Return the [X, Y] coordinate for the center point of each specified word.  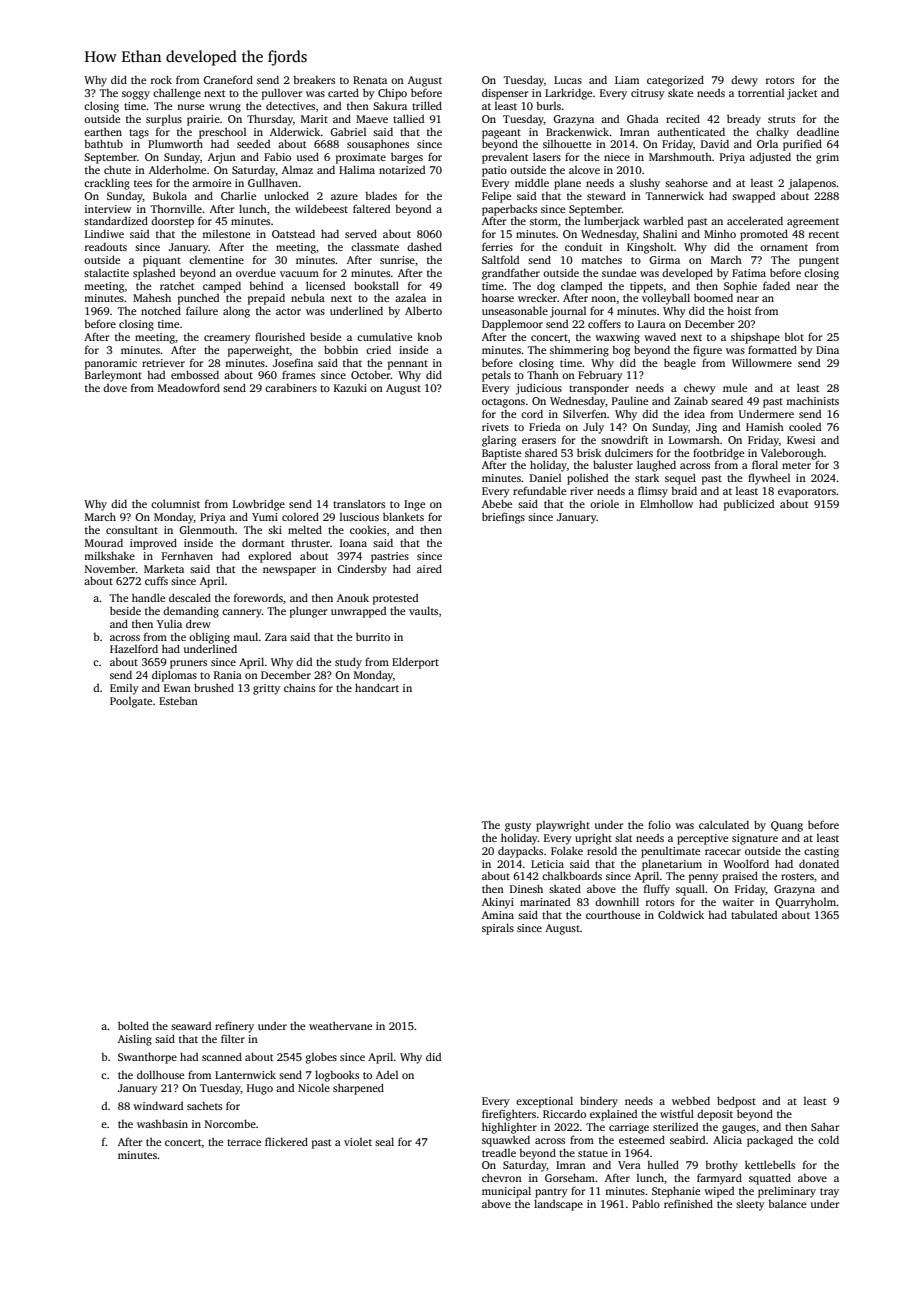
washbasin [162, 1123]
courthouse [613, 915]
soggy [136, 95]
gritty [266, 689]
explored [269, 557]
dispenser [505, 94]
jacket [802, 94]
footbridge [718, 454]
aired [429, 568]
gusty [518, 827]
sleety [750, 1205]
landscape [558, 1205]
